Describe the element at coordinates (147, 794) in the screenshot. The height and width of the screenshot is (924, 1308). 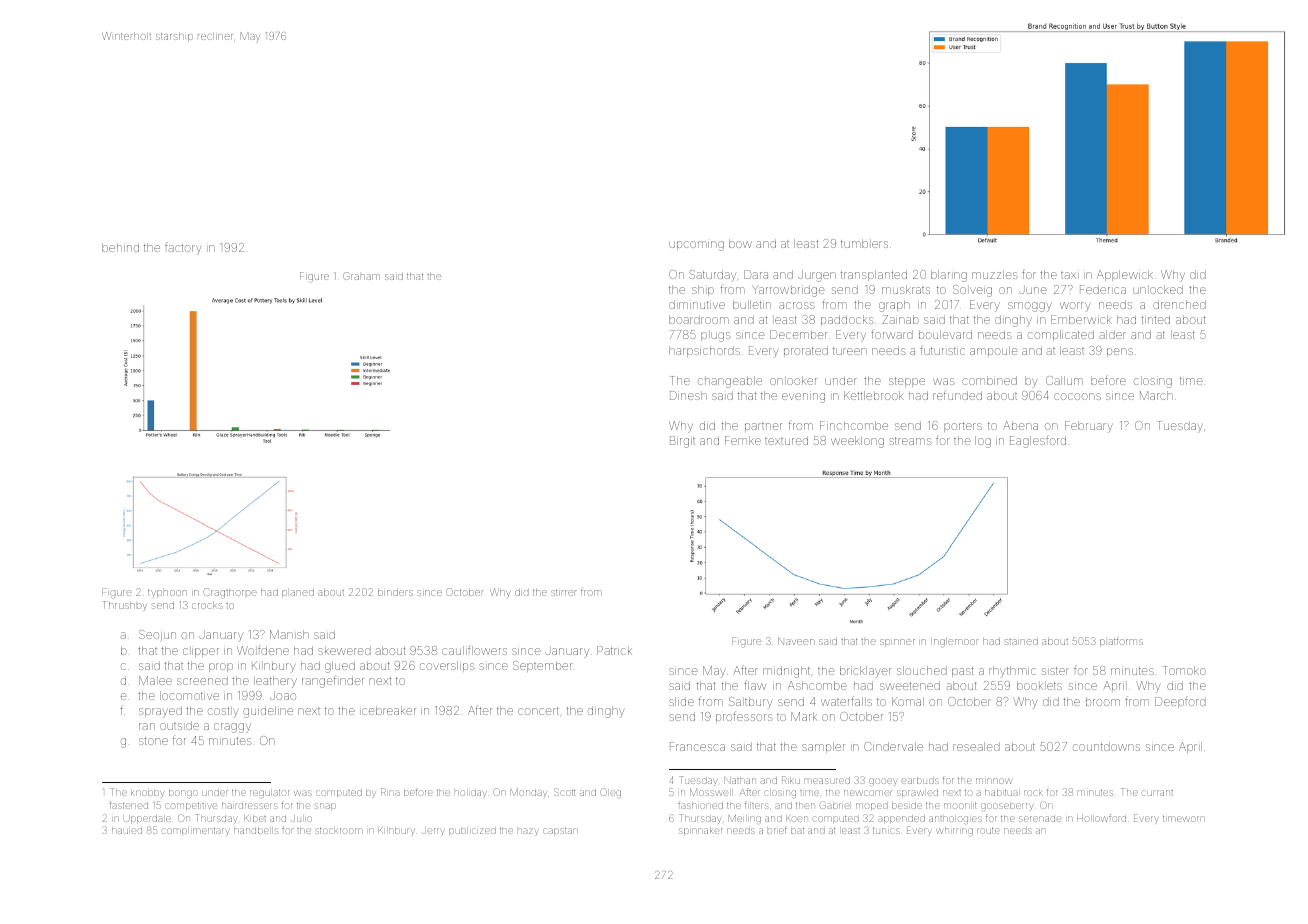
I see `knobby` at that location.
